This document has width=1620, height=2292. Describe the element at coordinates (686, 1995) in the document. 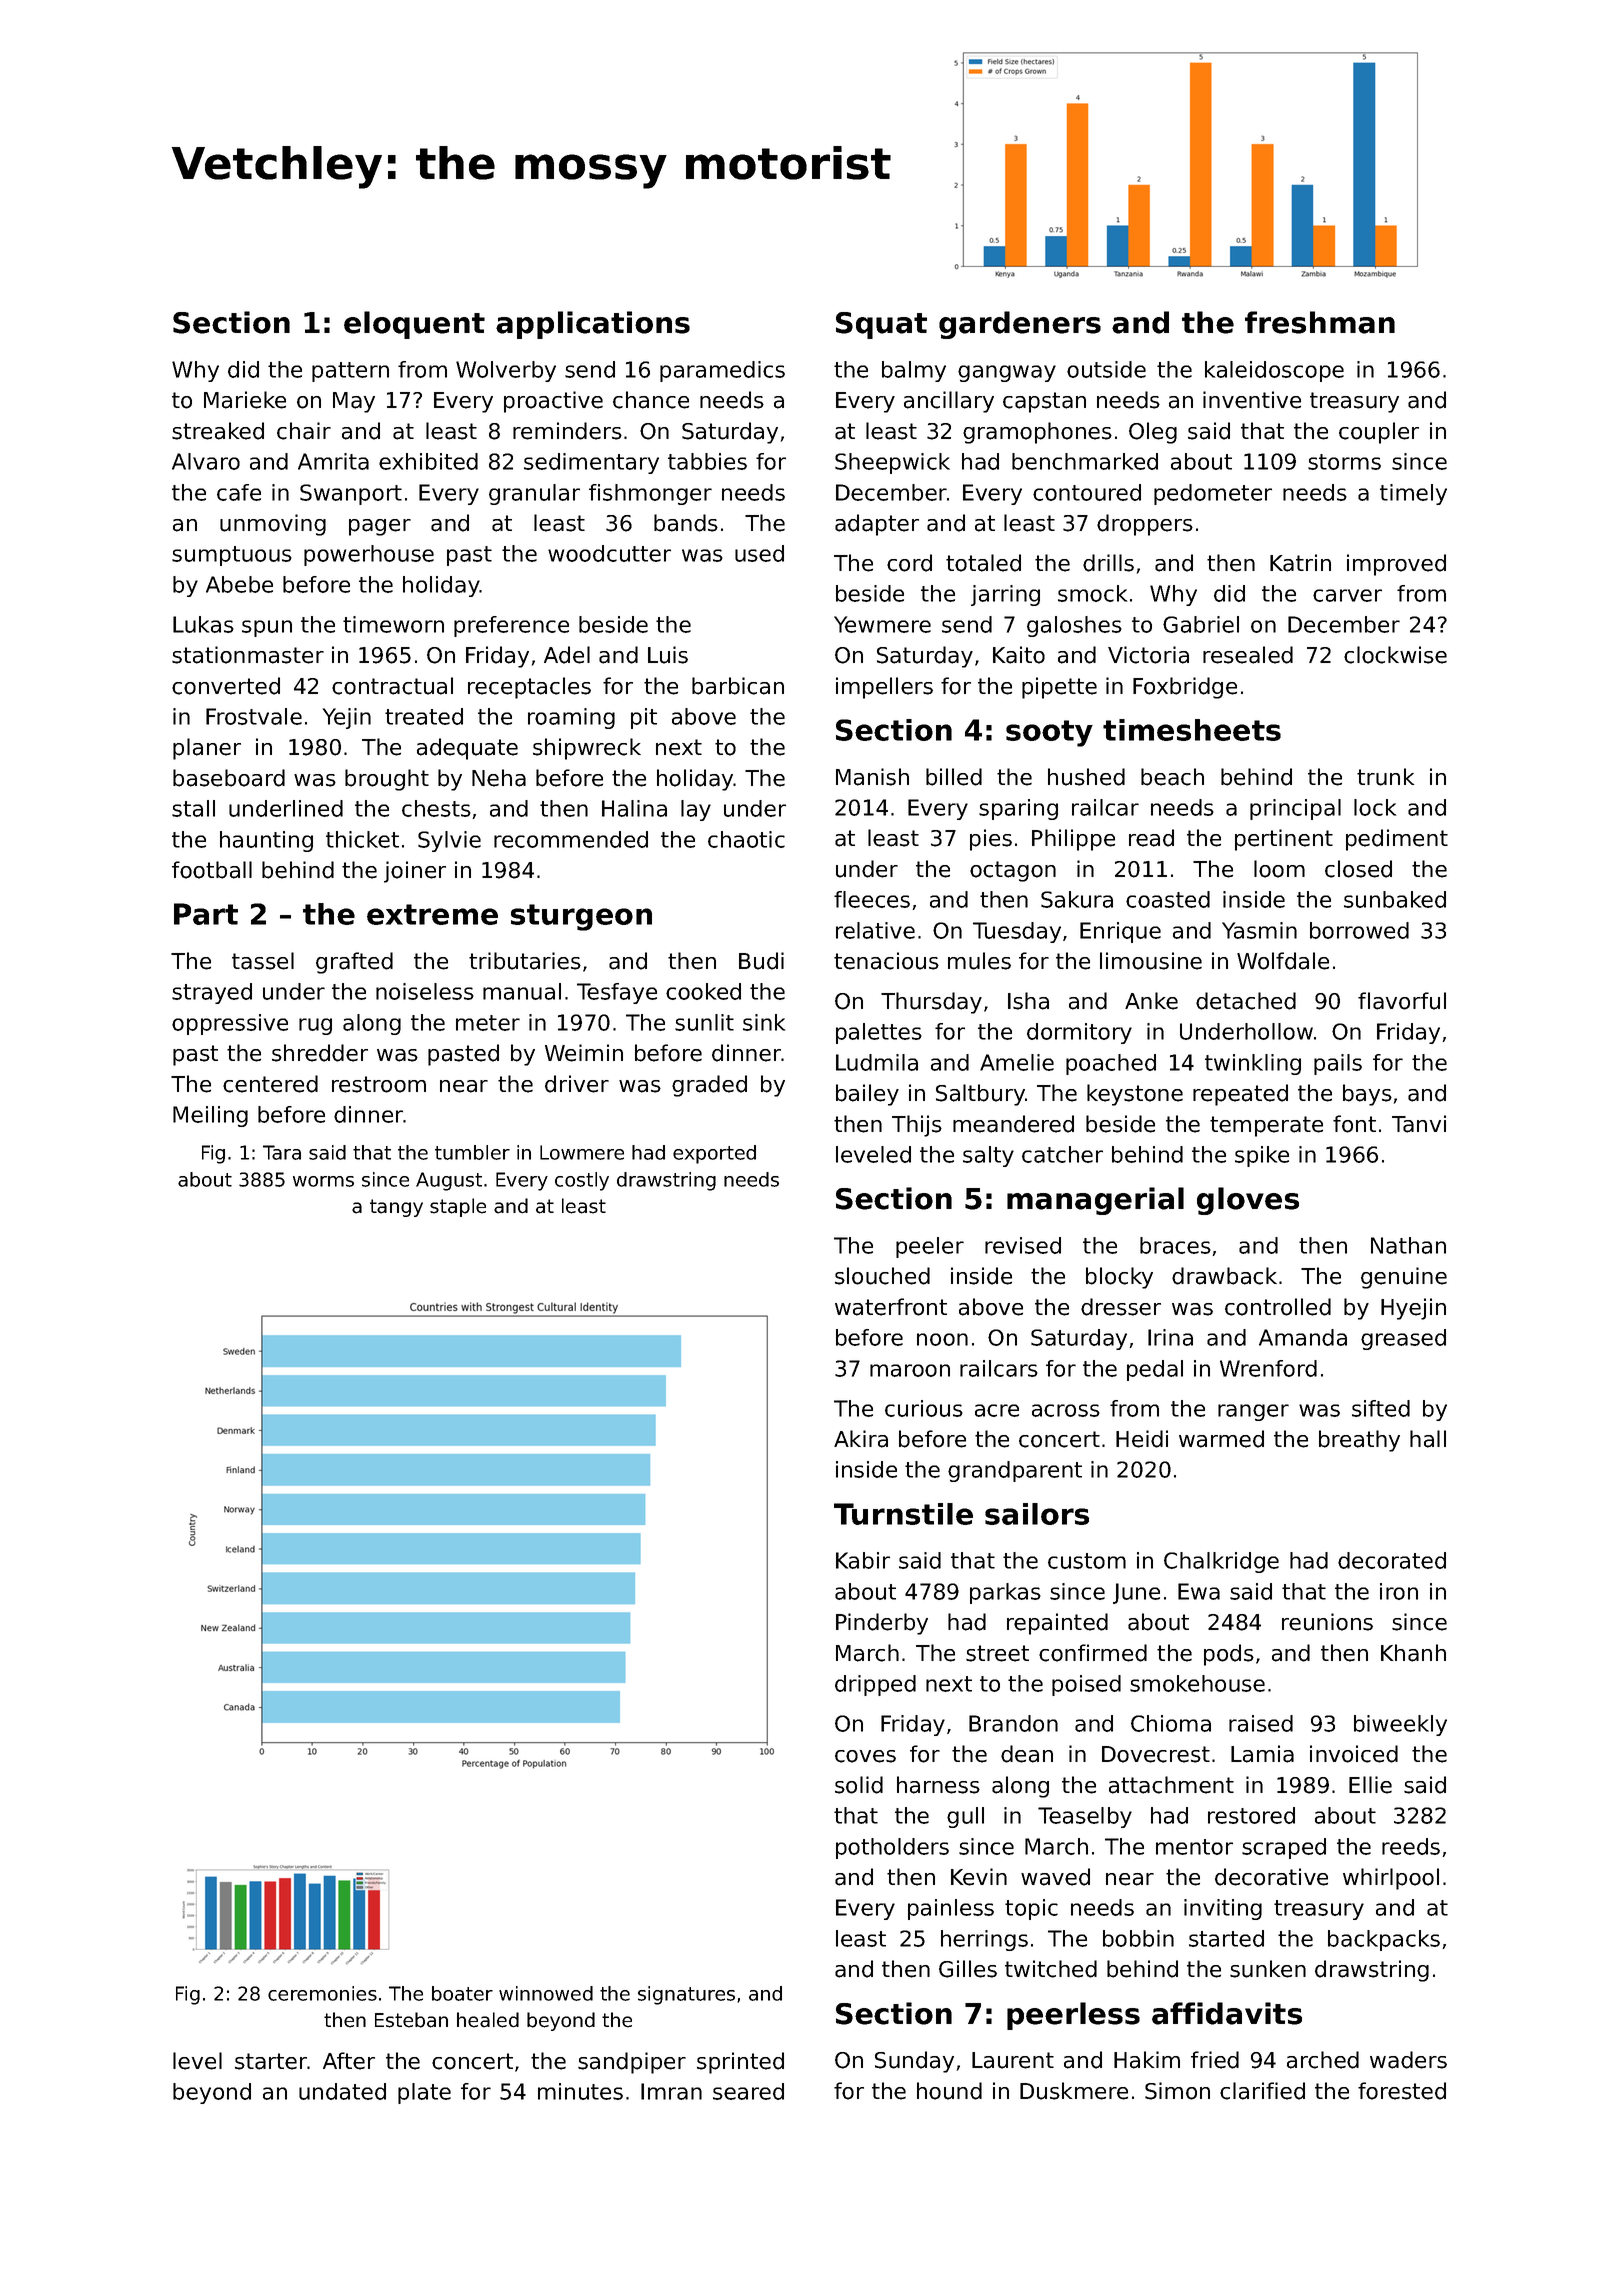

I see `signatures` at that location.
